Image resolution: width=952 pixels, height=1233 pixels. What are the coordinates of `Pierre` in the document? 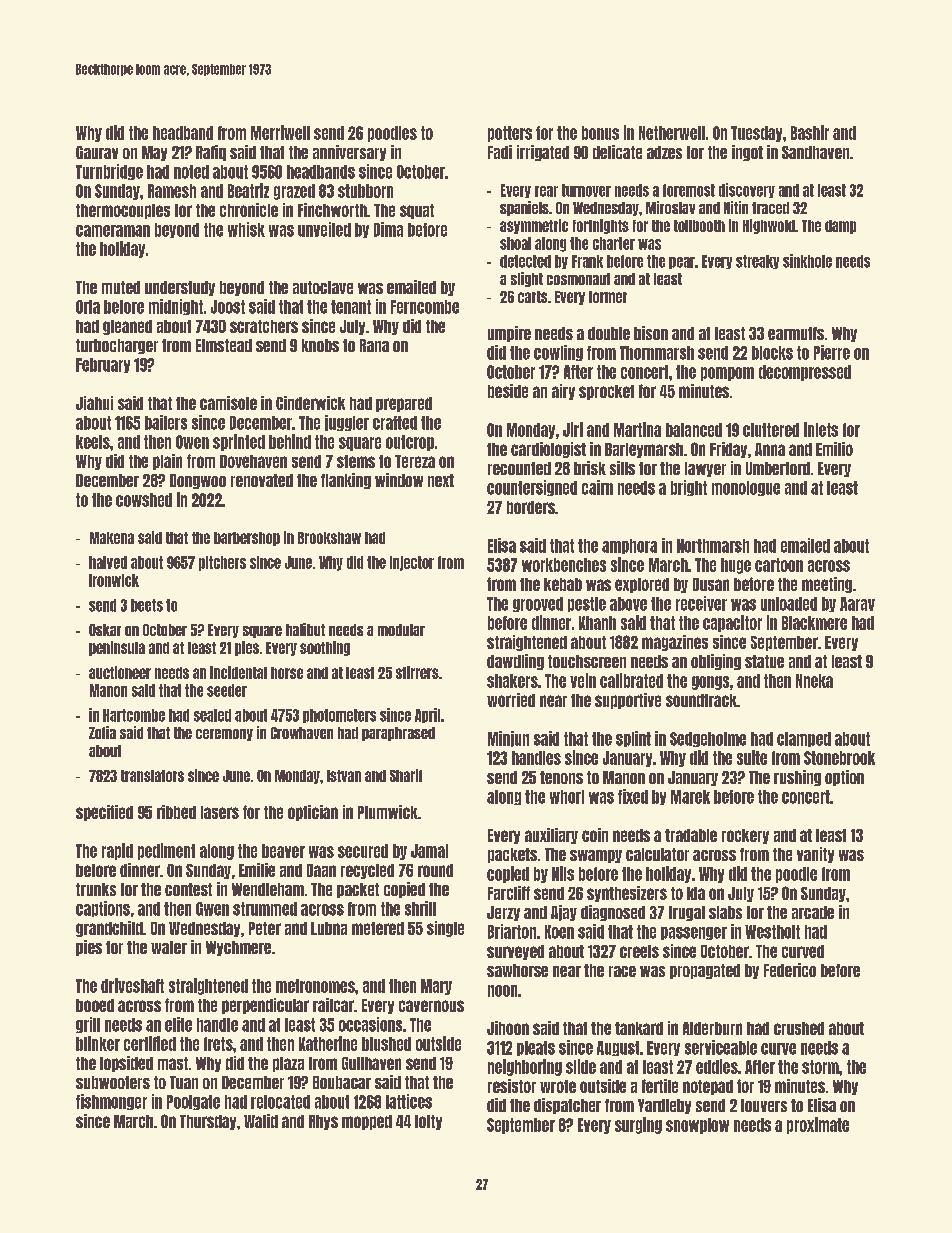 It's located at (832, 352).
